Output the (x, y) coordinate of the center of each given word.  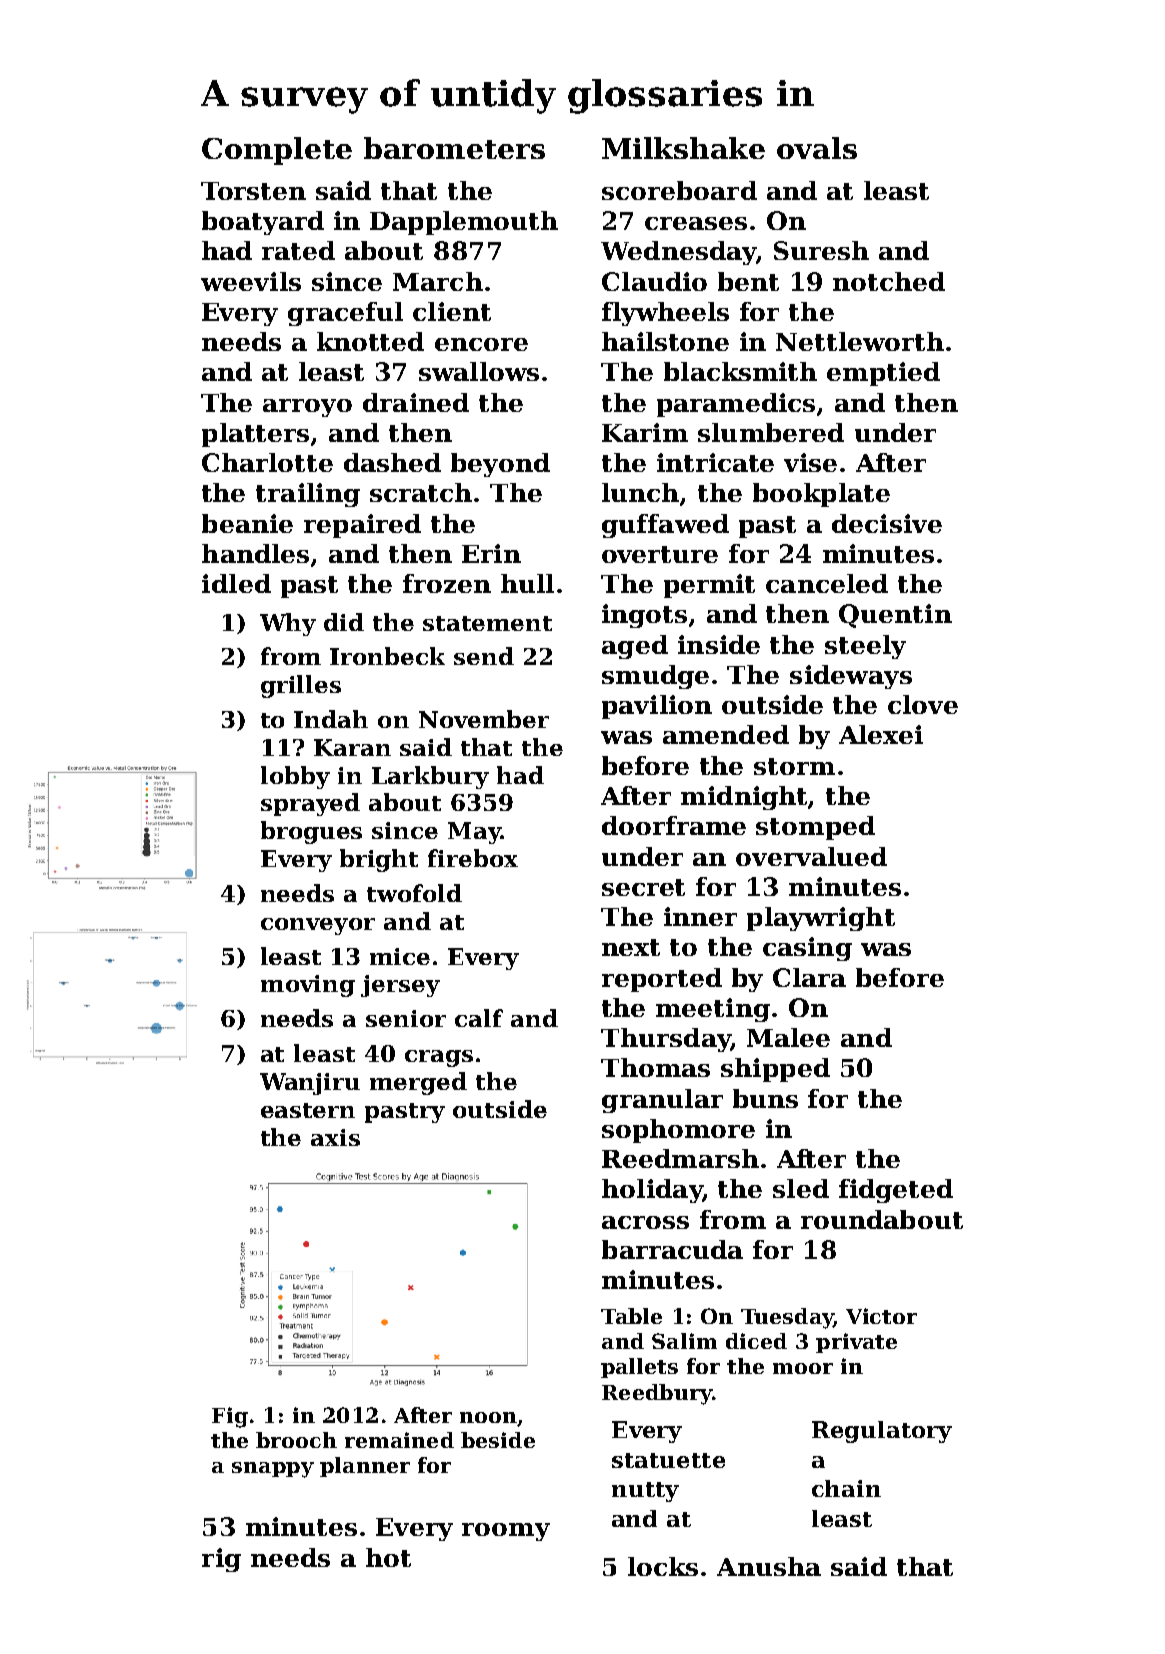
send (484, 656)
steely (865, 647)
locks (663, 1566)
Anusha (769, 1566)
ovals (817, 148)
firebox (473, 858)
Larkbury (430, 777)
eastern (308, 1110)
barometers (454, 148)
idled (236, 583)
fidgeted (896, 1191)
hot (388, 1557)
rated (298, 250)
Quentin (895, 616)
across (645, 1222)
